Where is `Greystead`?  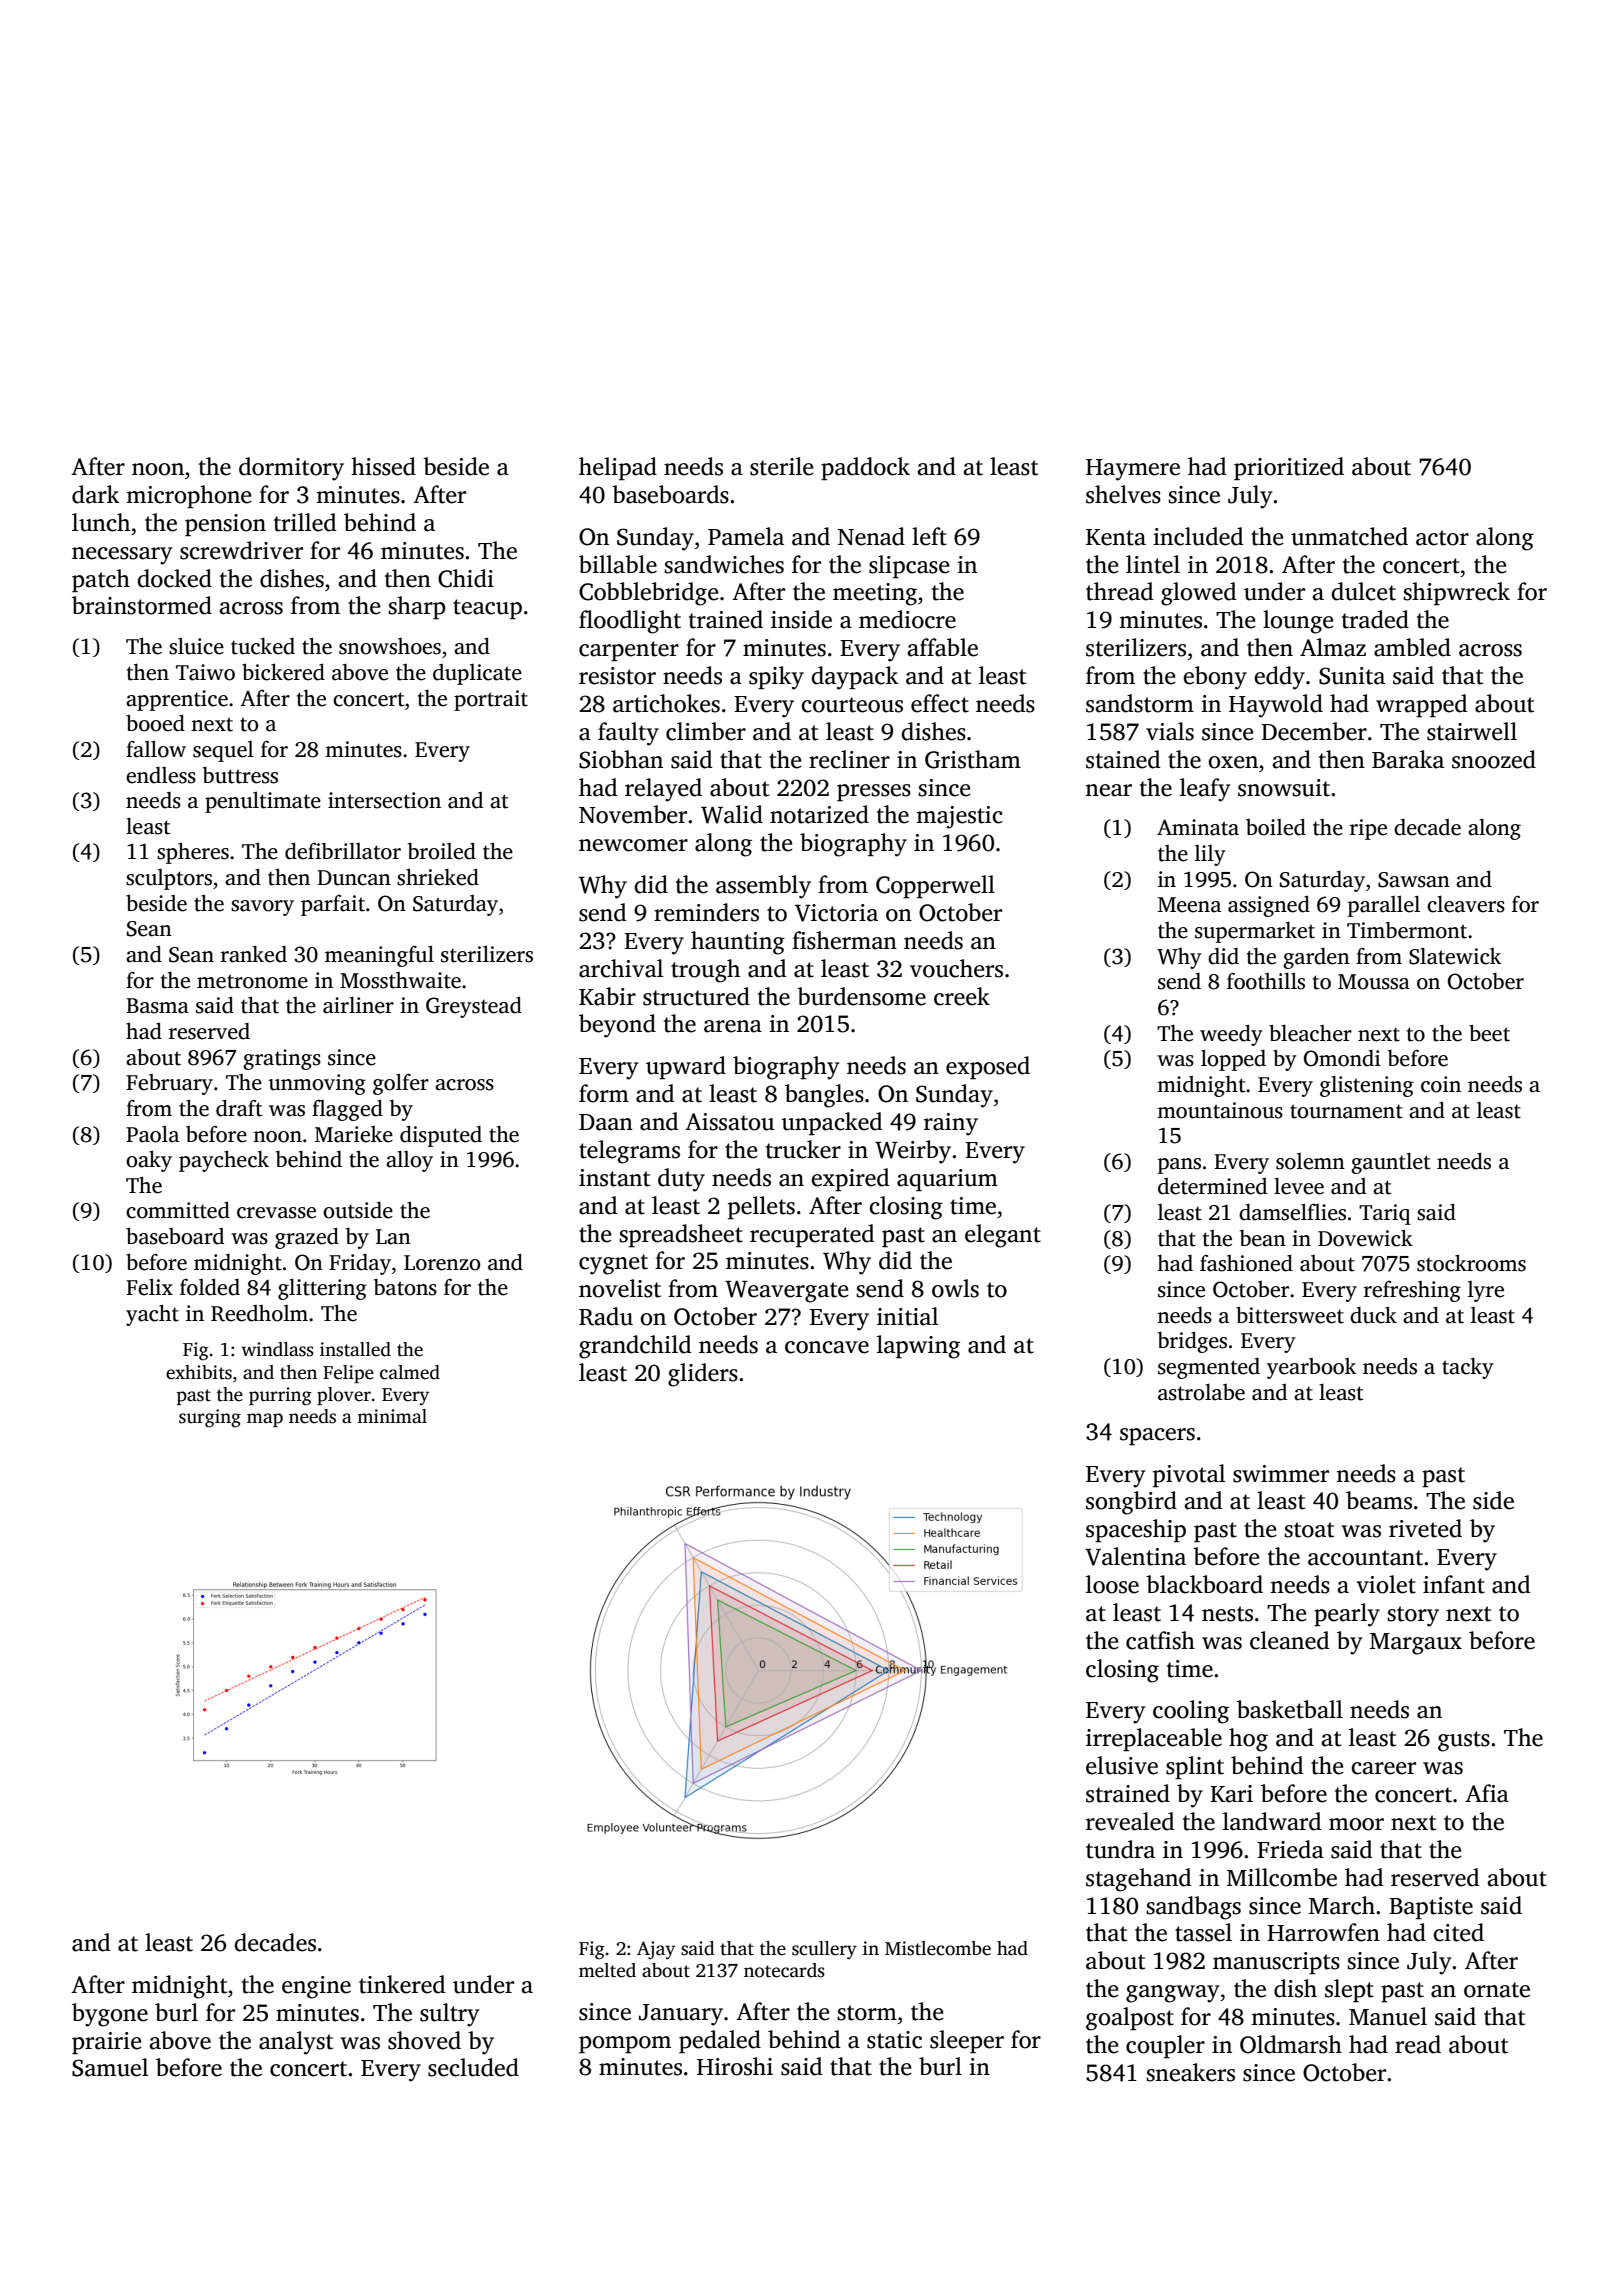
Greystead is located at coordinates (474, 1007).
